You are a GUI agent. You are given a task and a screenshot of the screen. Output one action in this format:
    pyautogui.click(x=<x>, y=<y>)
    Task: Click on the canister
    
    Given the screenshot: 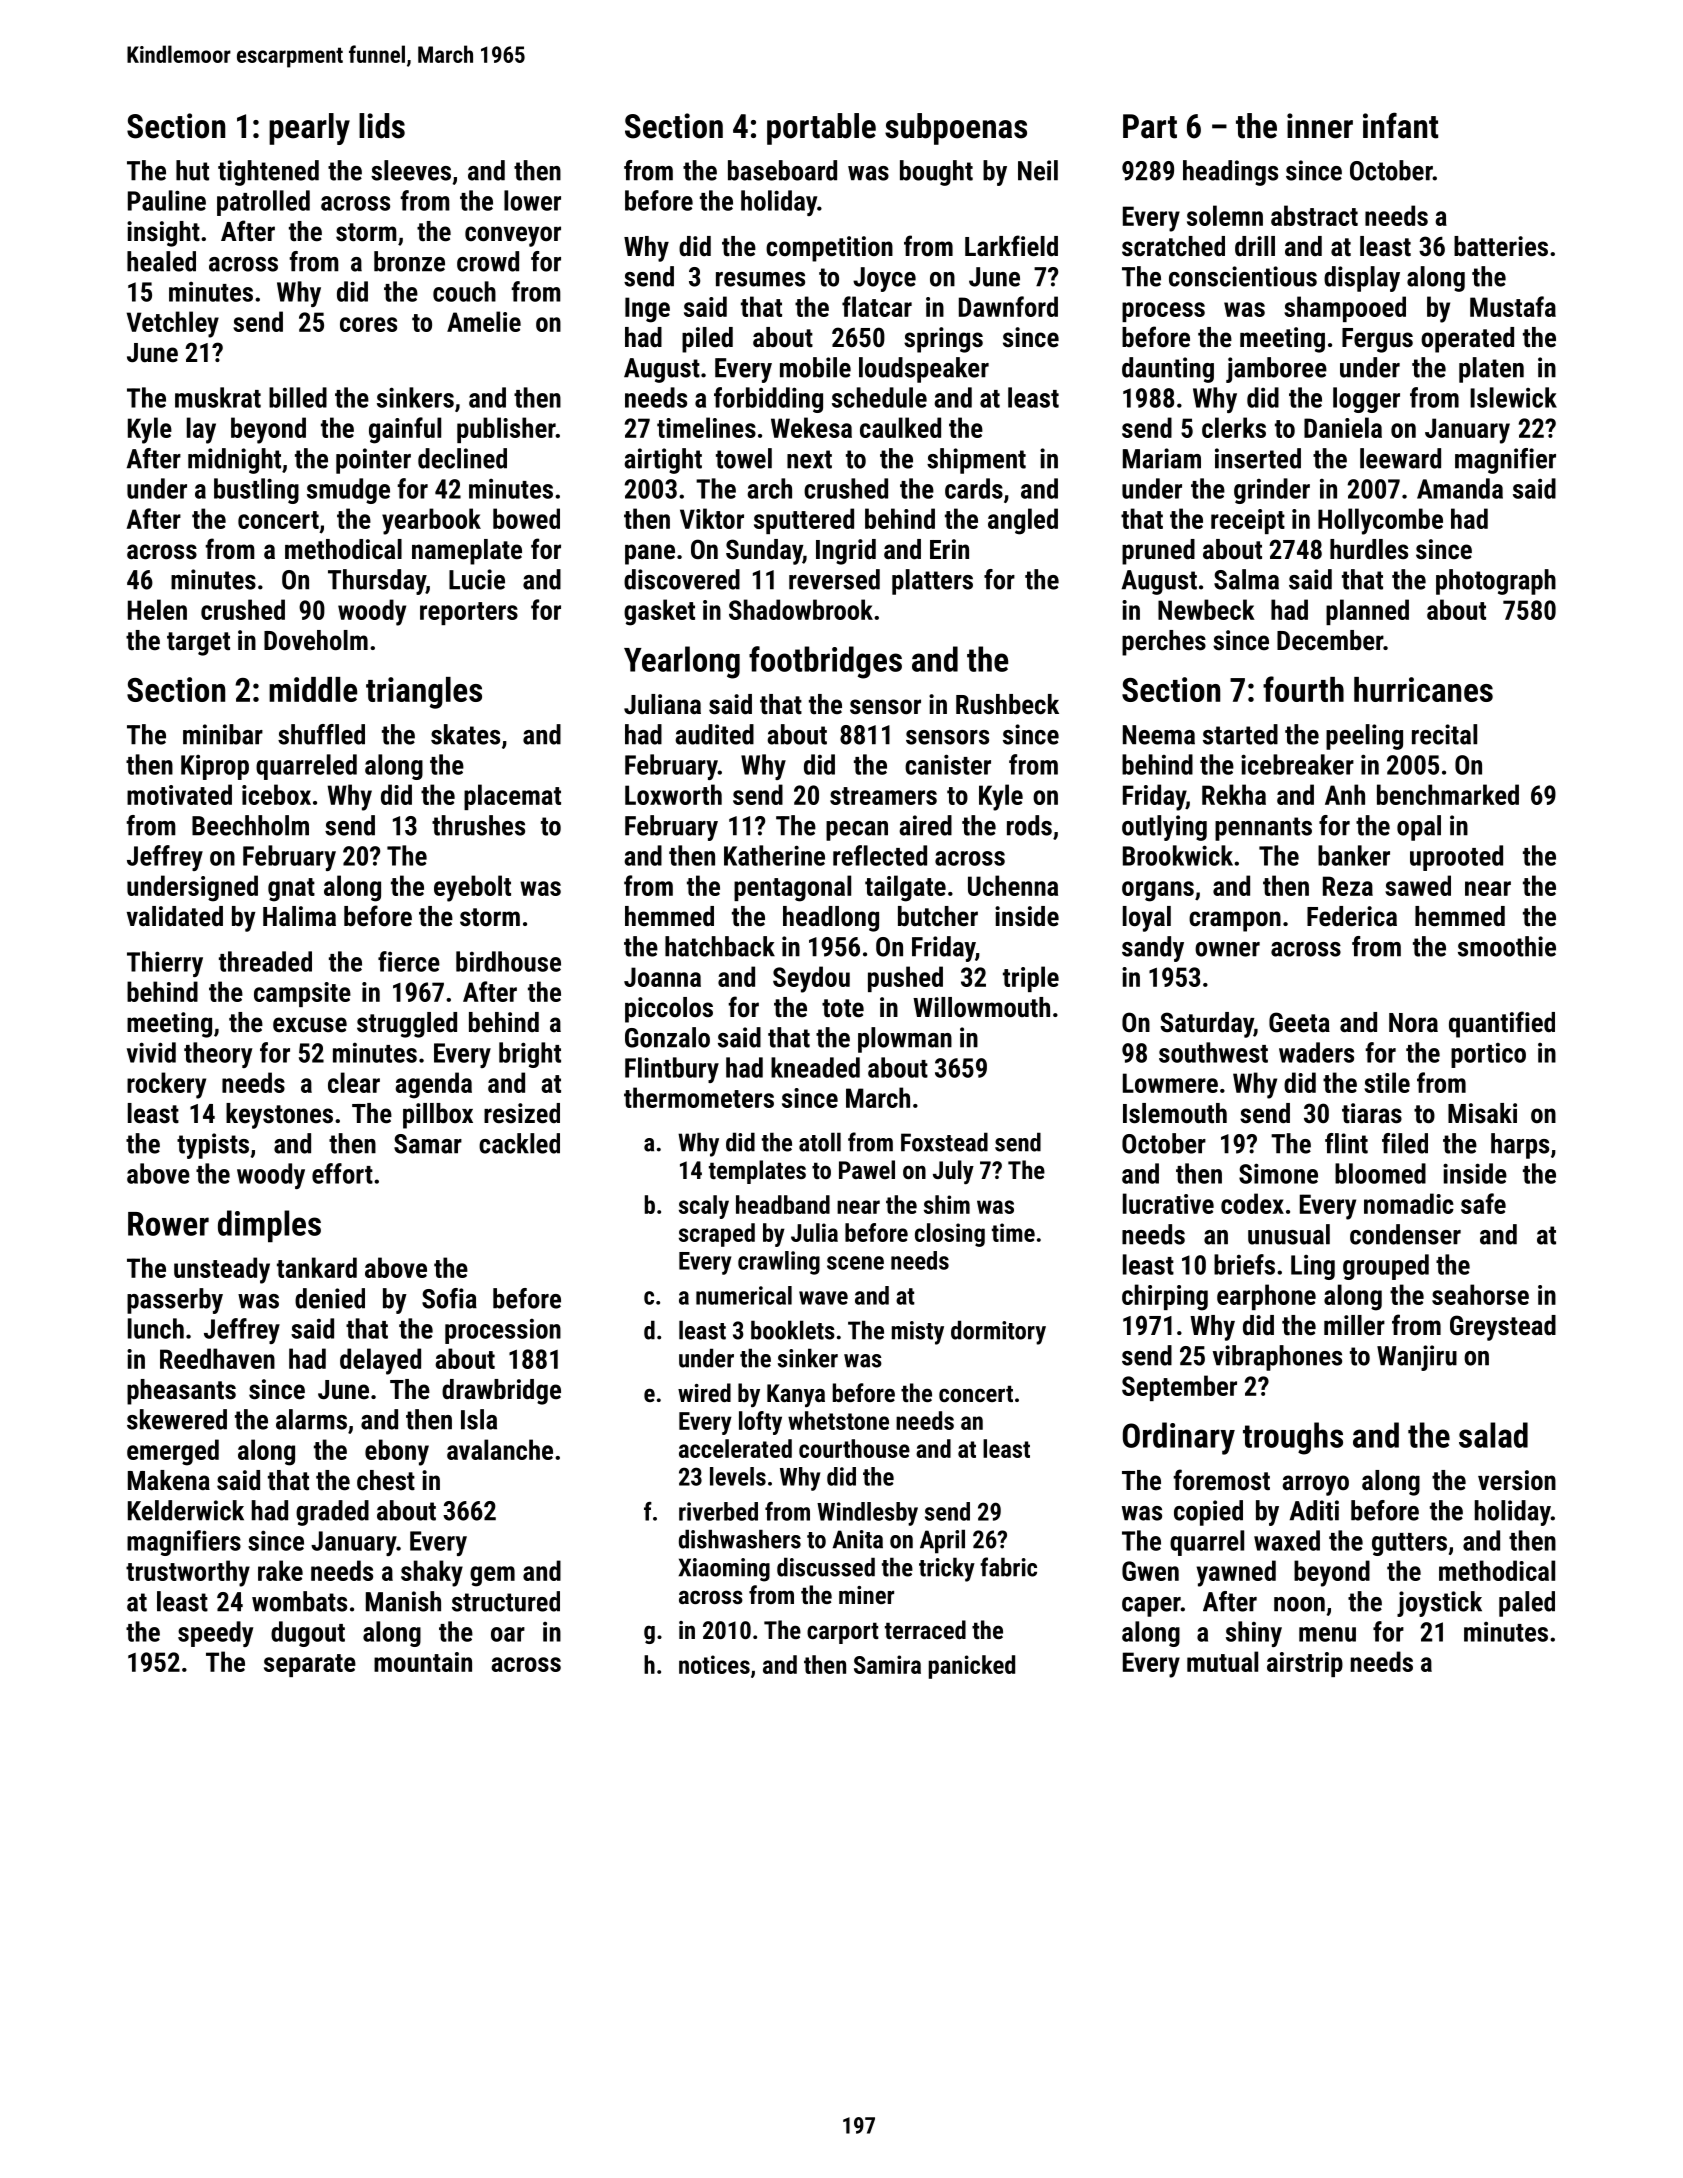 What is the action you would take?
    pyautogui.click(x=948, y=764)
